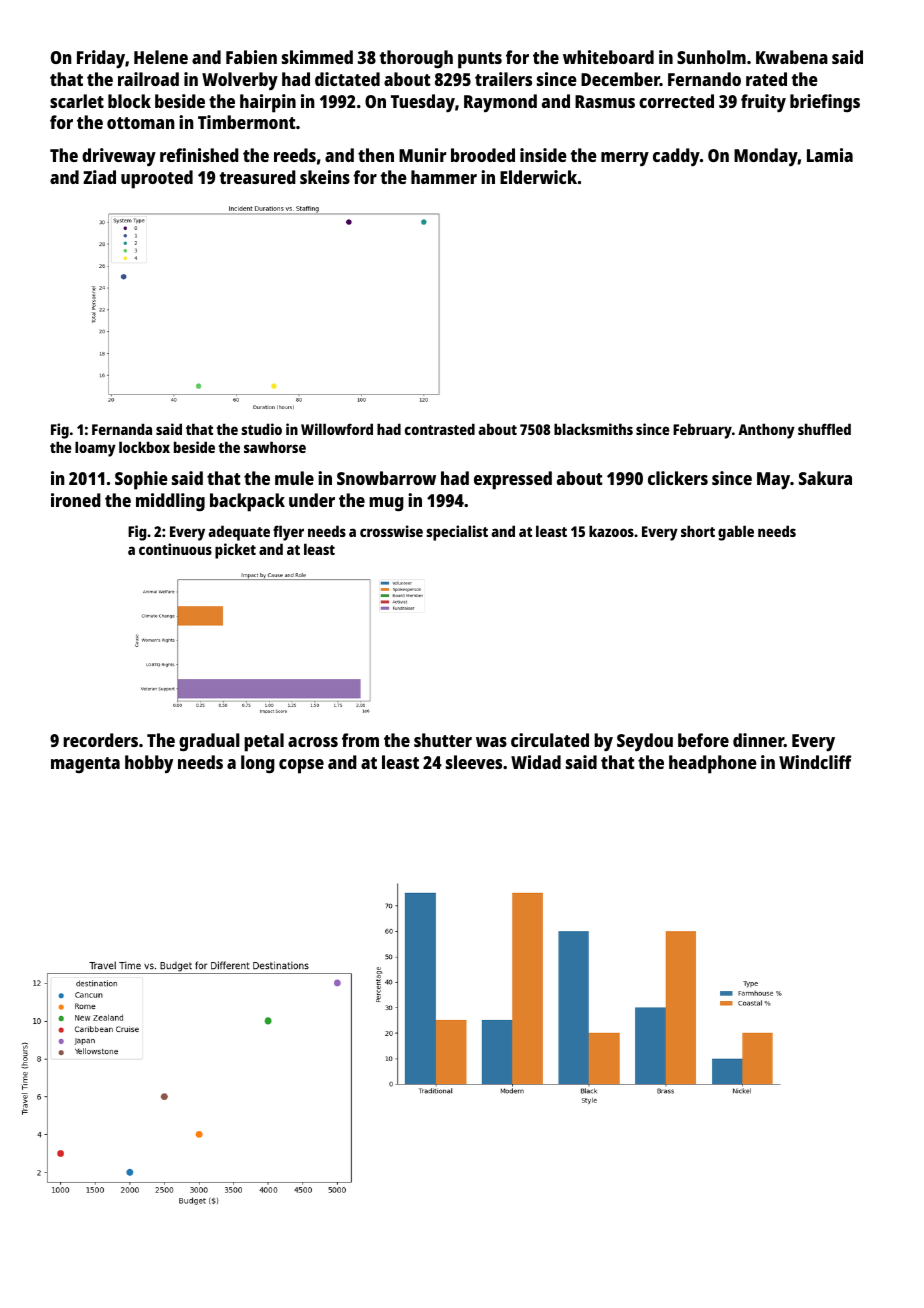 The height and width of the document is (1308, 924). Describe the element at coordinates (713, 764) in the document. I see `headphone` at that location.
